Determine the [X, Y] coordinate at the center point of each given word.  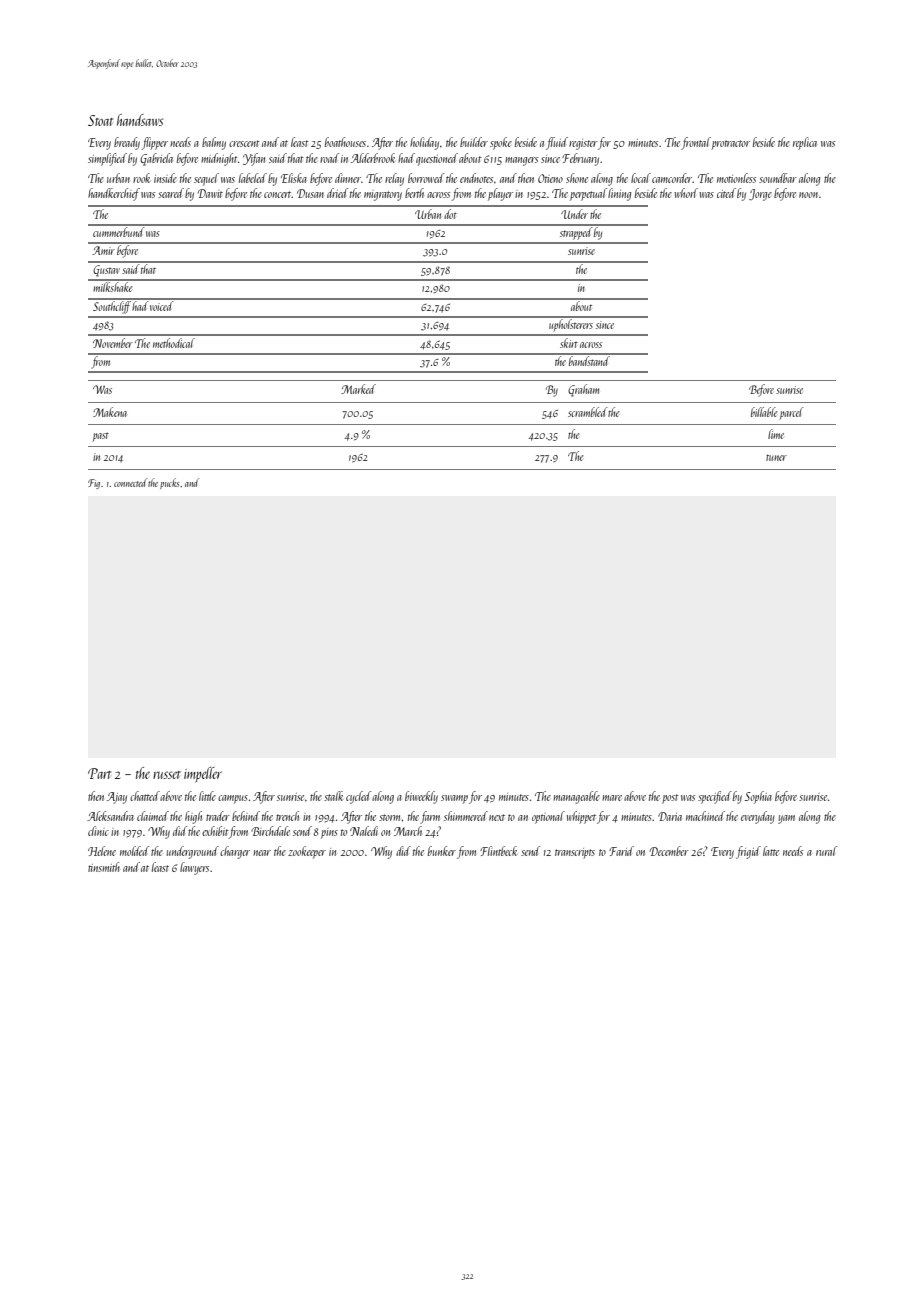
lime [776, 434]
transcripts [575, 853]
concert [278, 194]
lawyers [194, 868]
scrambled [588, 412]
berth [414, 193]
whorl [686, 193]
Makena [110, 412]
